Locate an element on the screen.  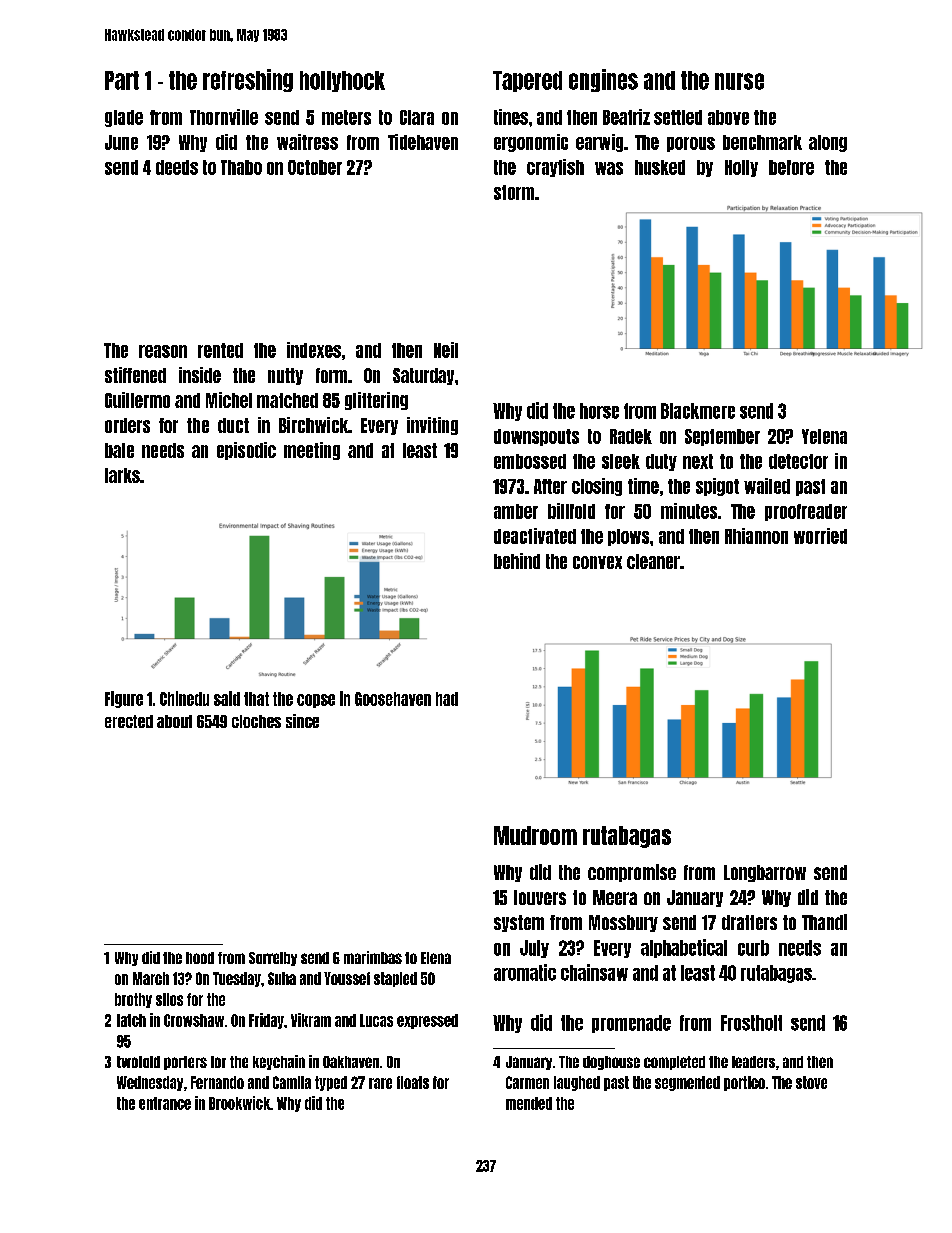
Neil is located at coordinates (446, 350).
